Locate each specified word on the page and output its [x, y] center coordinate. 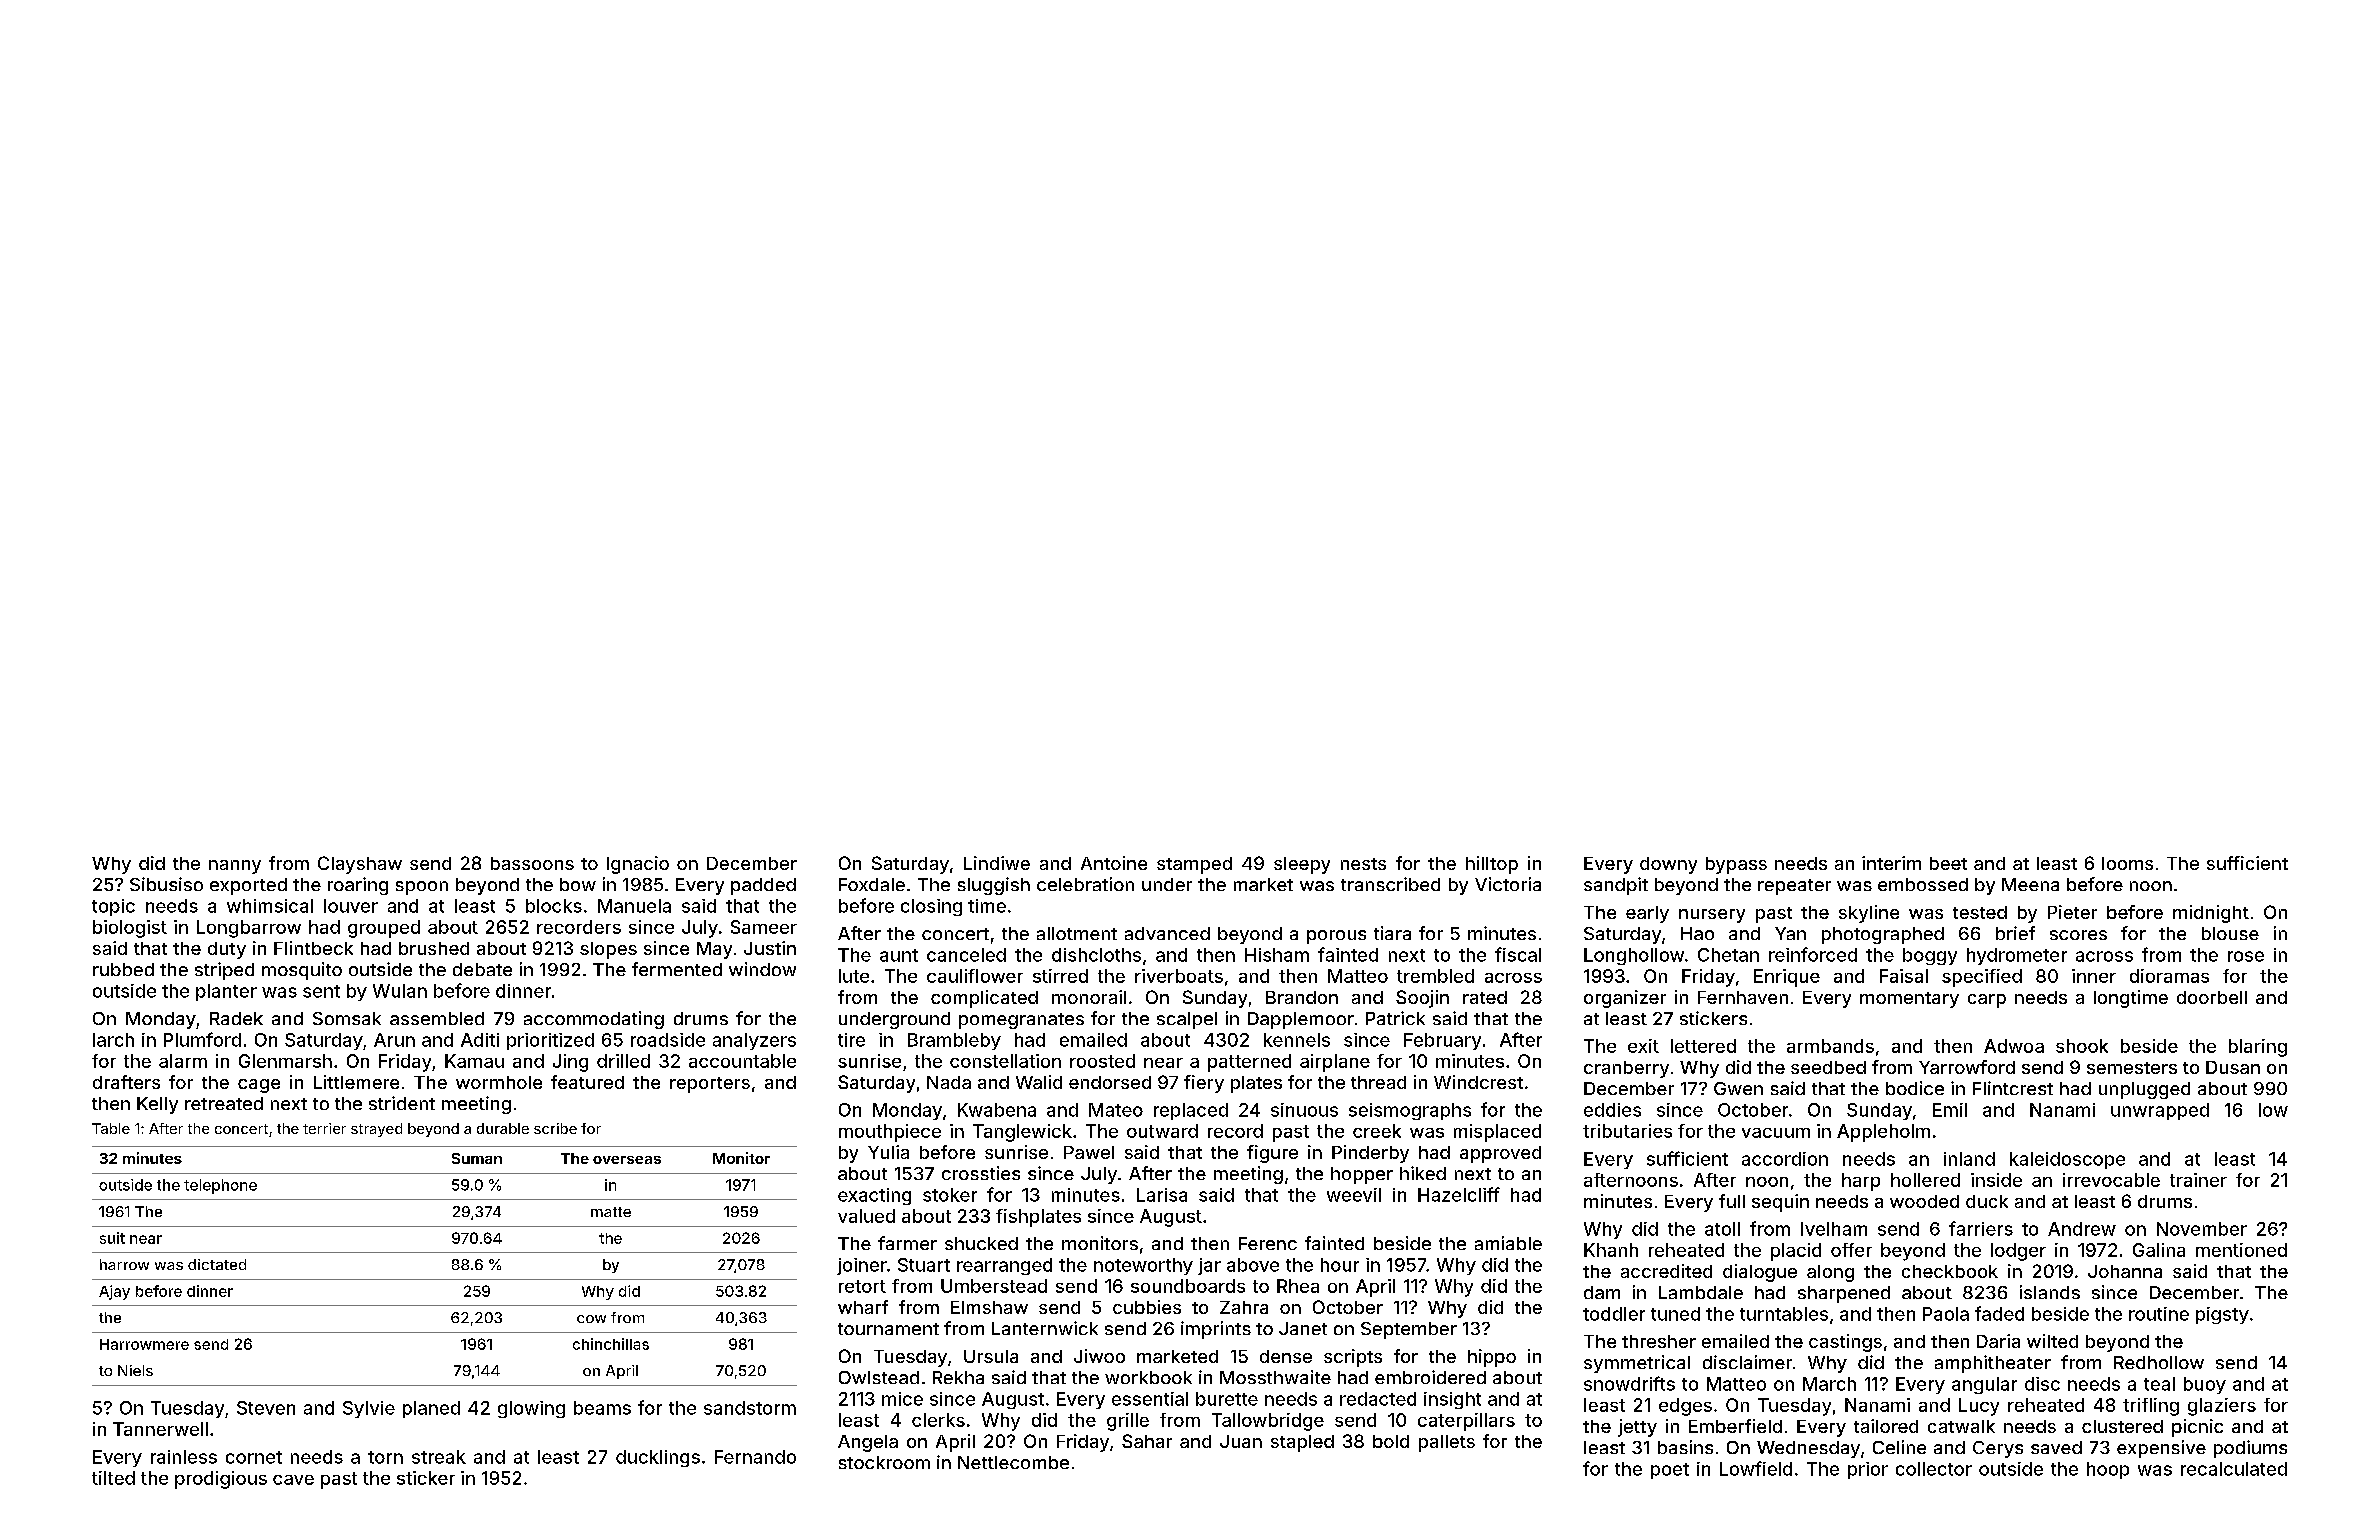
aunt [899, 955]
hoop [2108, 1470]
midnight [2211, 914]
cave [293, 1480]
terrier [324, 1128]
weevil [1354, 1195]
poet [1670, 1471]
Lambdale [1701, 1292]
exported [248, 886]
